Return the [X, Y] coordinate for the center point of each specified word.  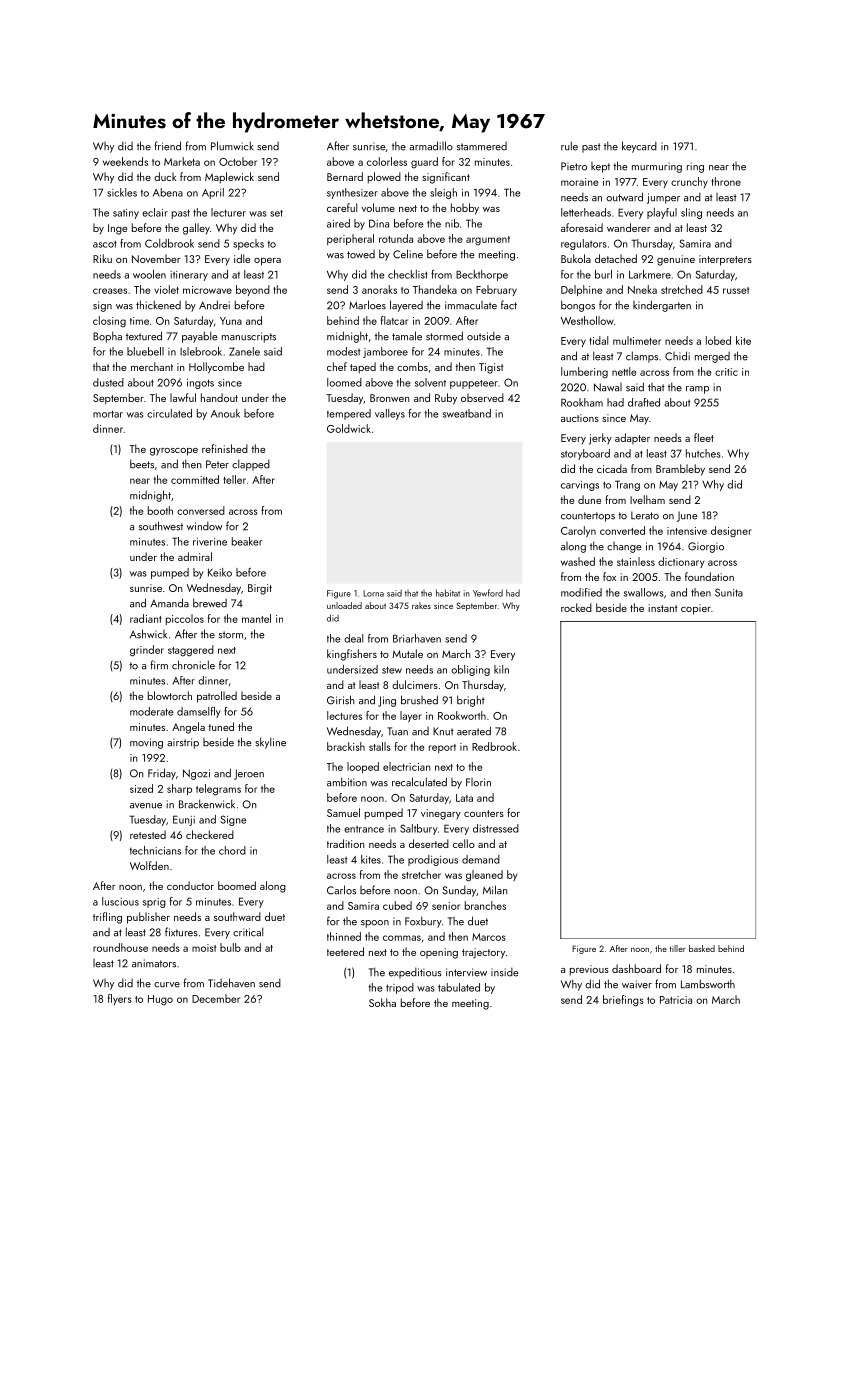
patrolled [217, 697]
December [216, 998]
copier [696, 609]
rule [569, 146]
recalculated [419, 782]
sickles [122, 192]
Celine [408, 254]
